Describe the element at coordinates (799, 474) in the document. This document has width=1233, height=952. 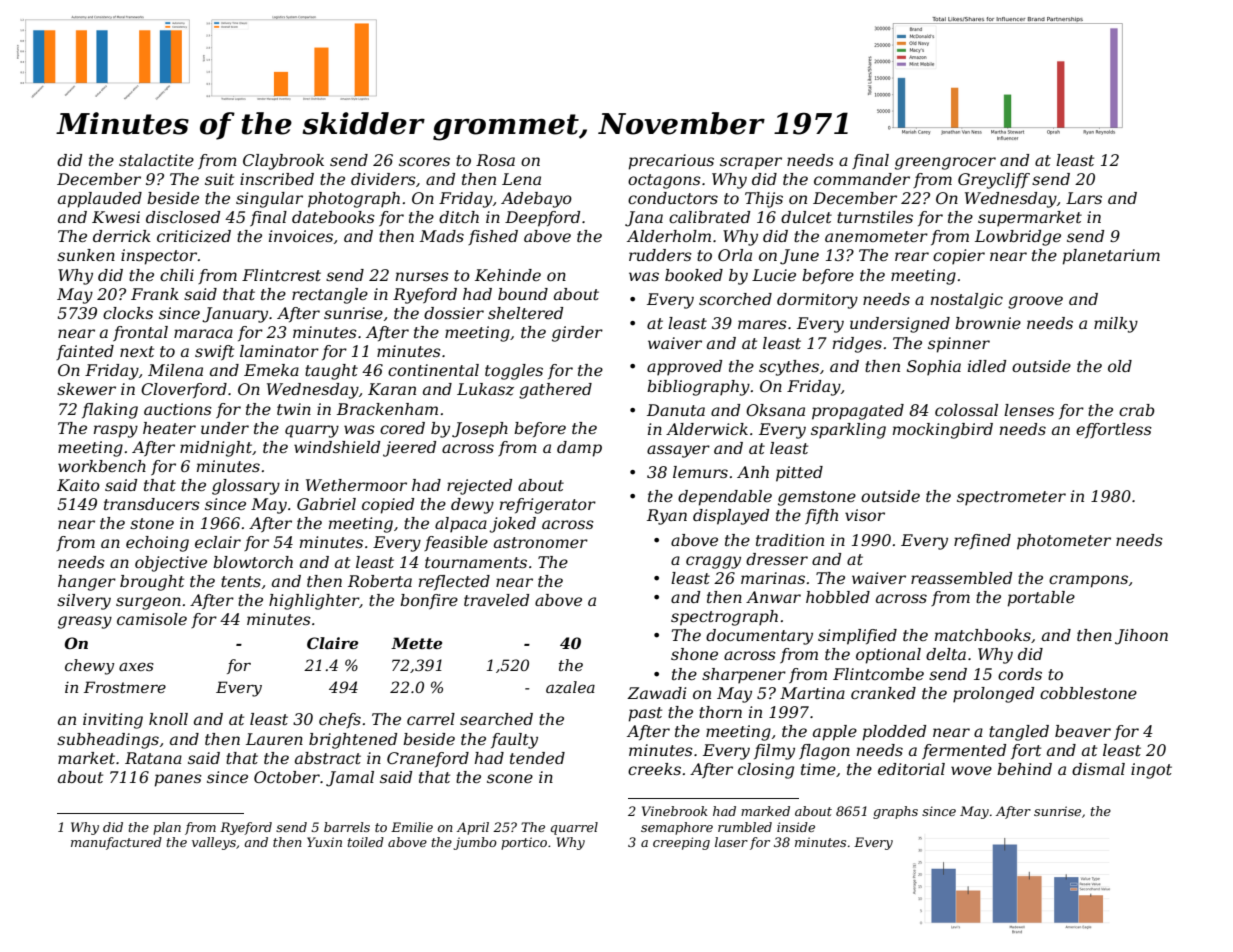
I see `pitted` at that location.
